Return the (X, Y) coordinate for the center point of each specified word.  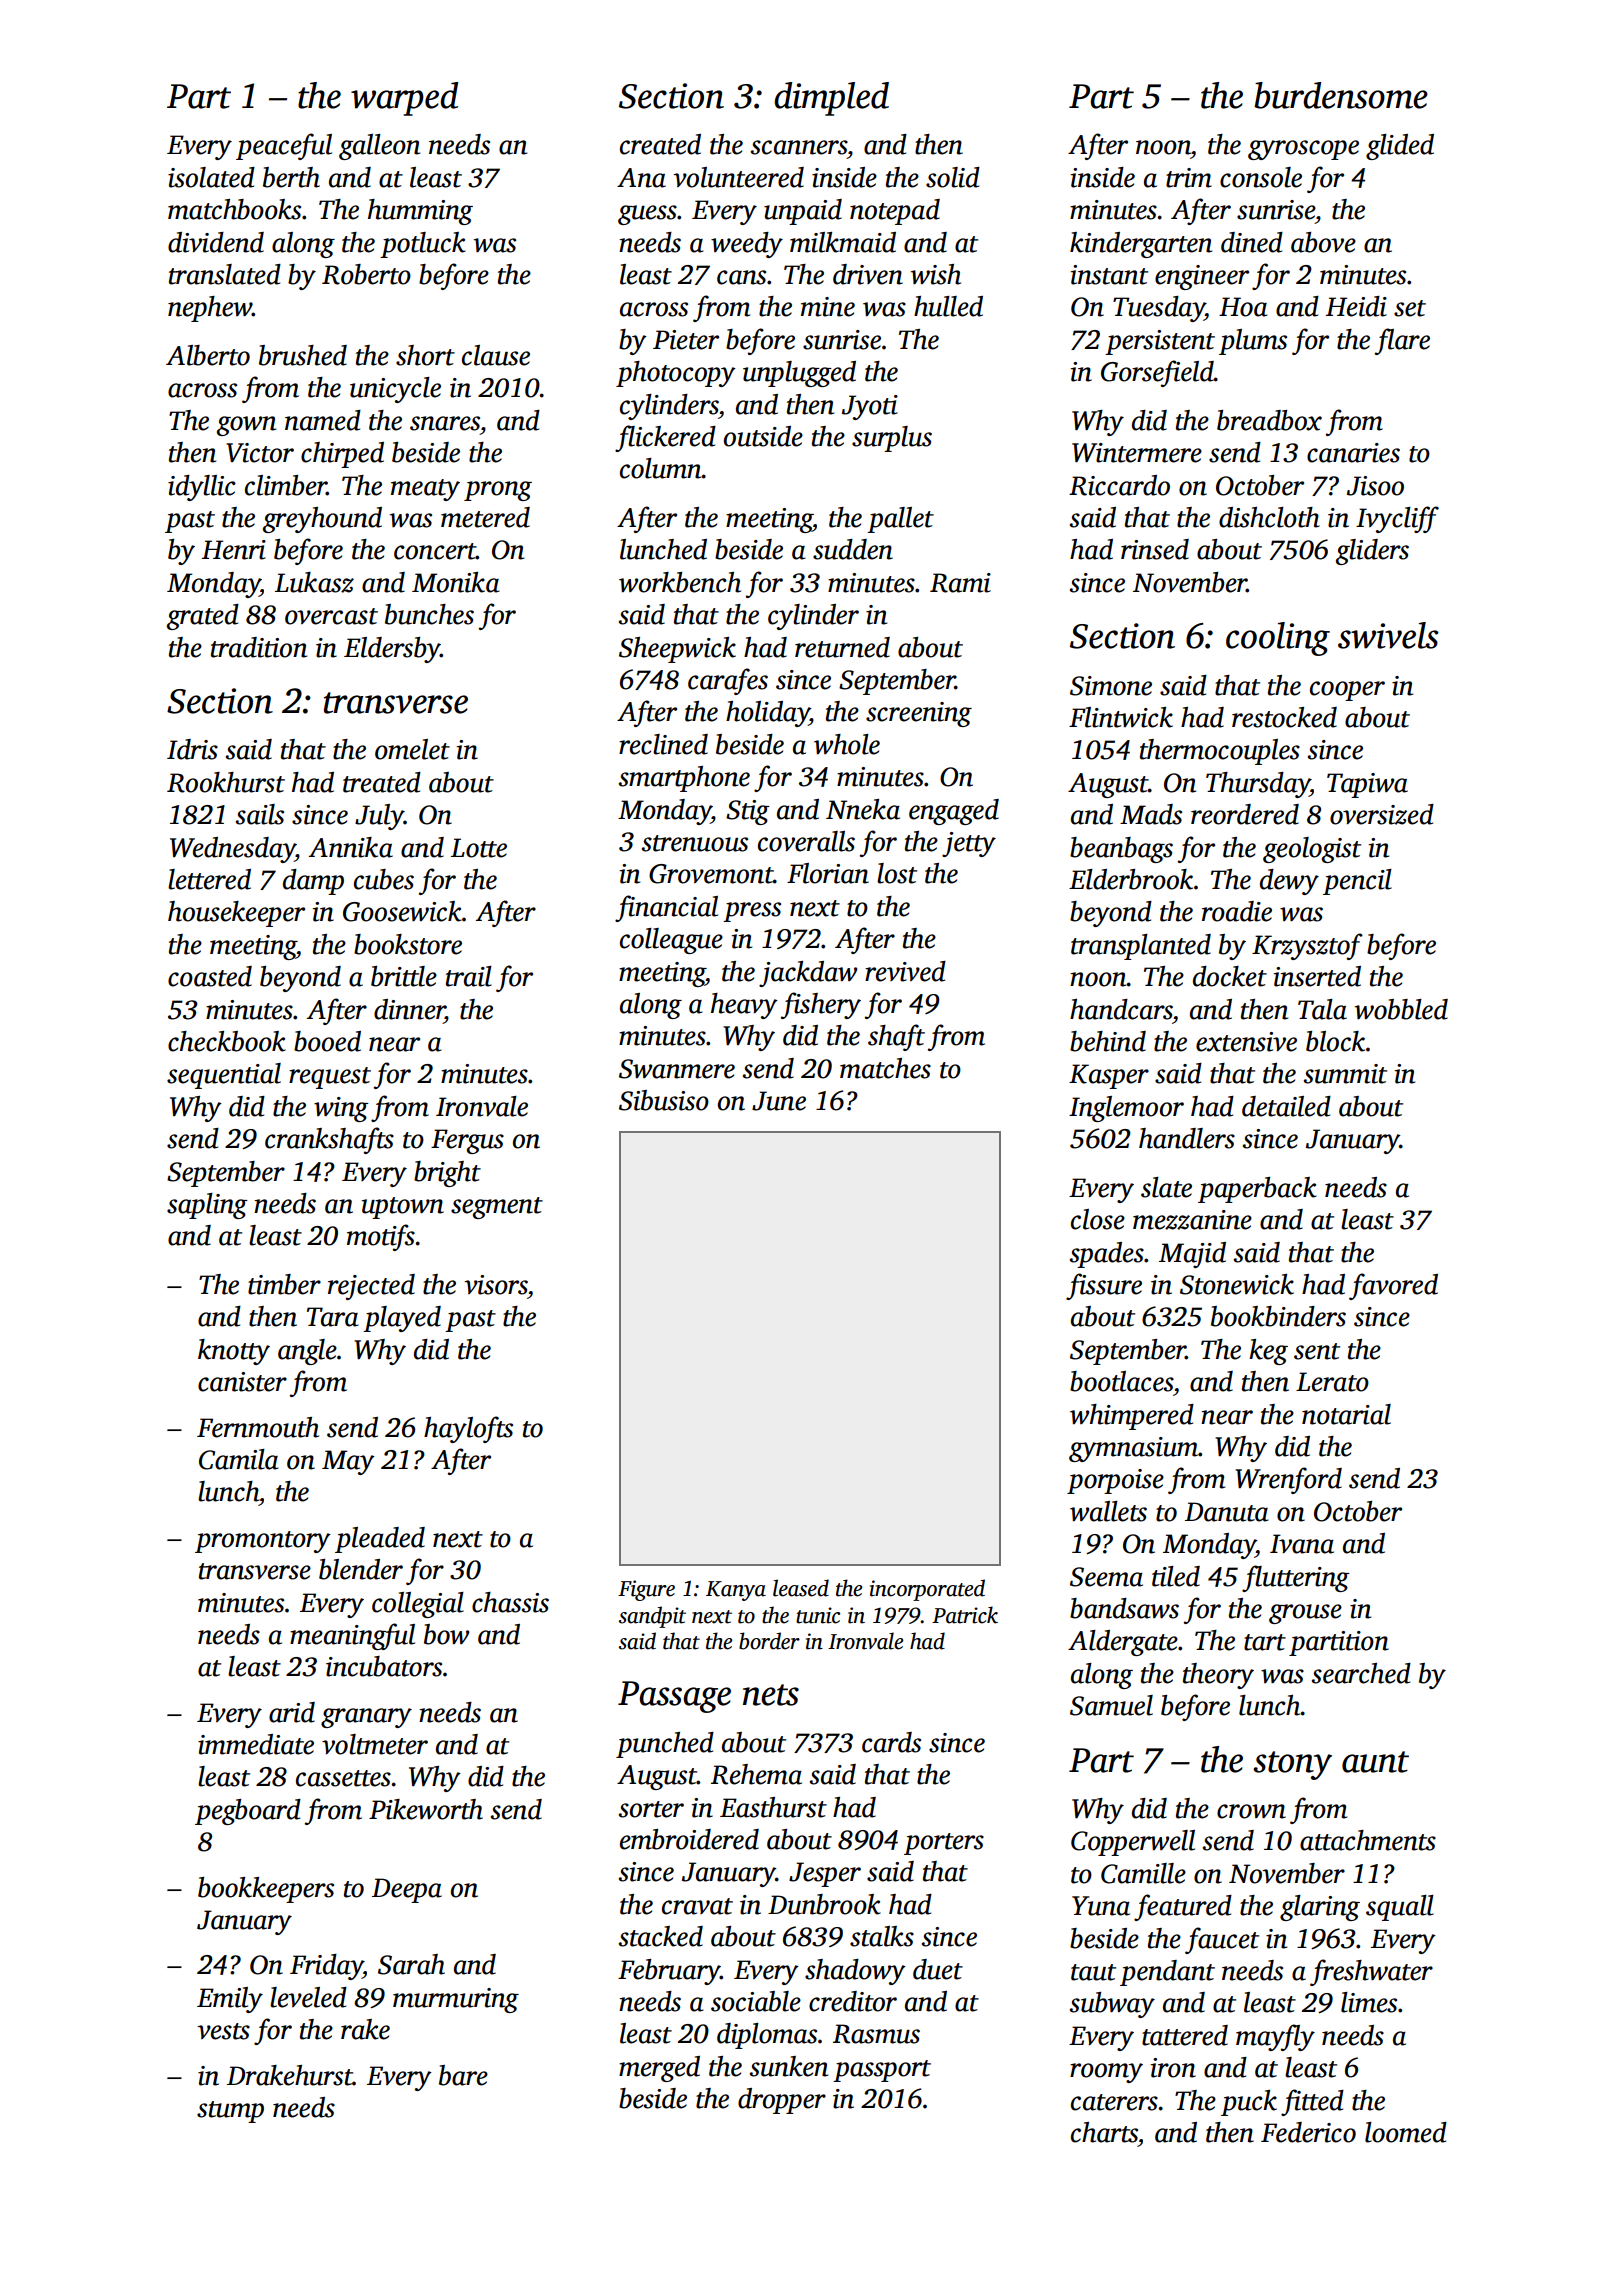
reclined (663, 744)
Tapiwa (1367, 785)
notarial (1346, 1414)
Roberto (366, 274)
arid (292, 1712)
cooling (1278, 639)
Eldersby (392, 650)
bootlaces (1121, 1381)
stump (230, 2112)
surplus (892, 439)
